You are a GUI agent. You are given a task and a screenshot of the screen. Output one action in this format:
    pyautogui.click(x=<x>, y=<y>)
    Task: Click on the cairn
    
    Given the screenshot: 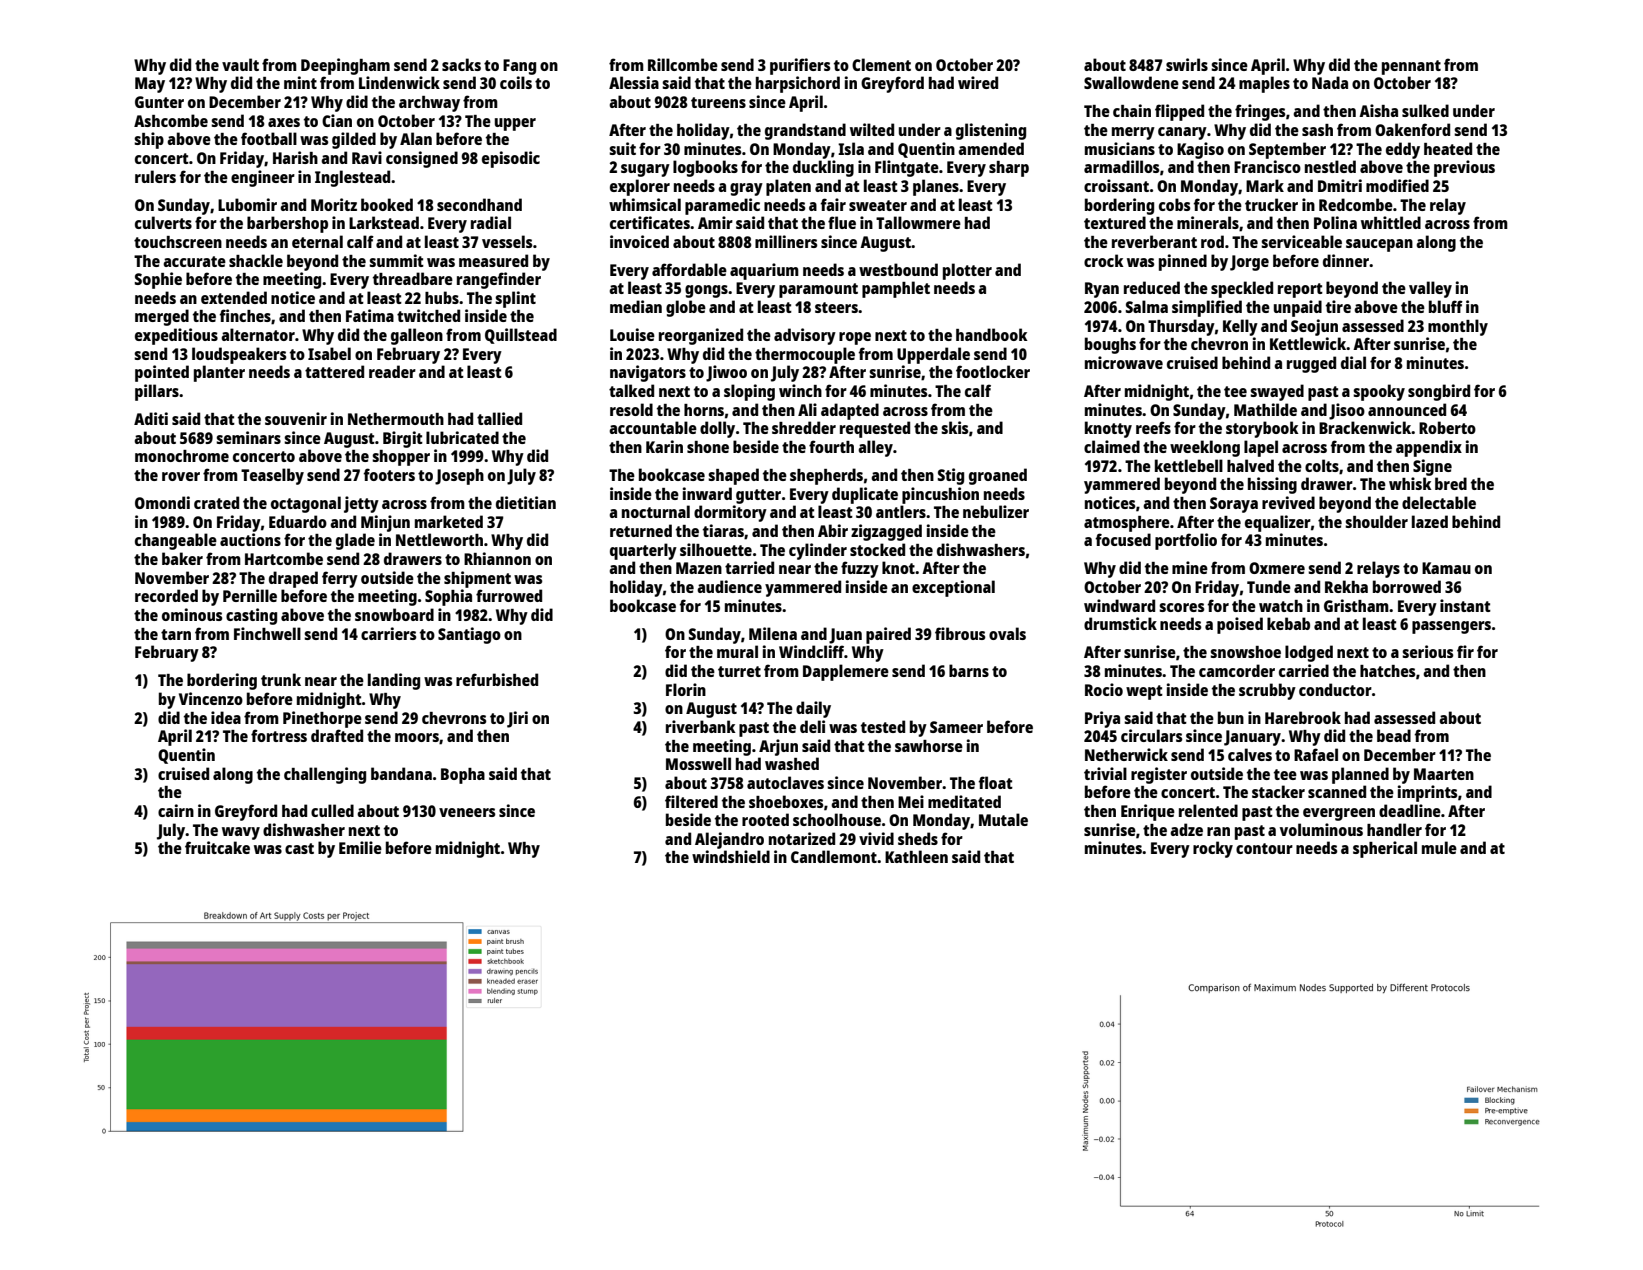 What is the action you would take?
    pyautogui.click(x=176, y=810)
